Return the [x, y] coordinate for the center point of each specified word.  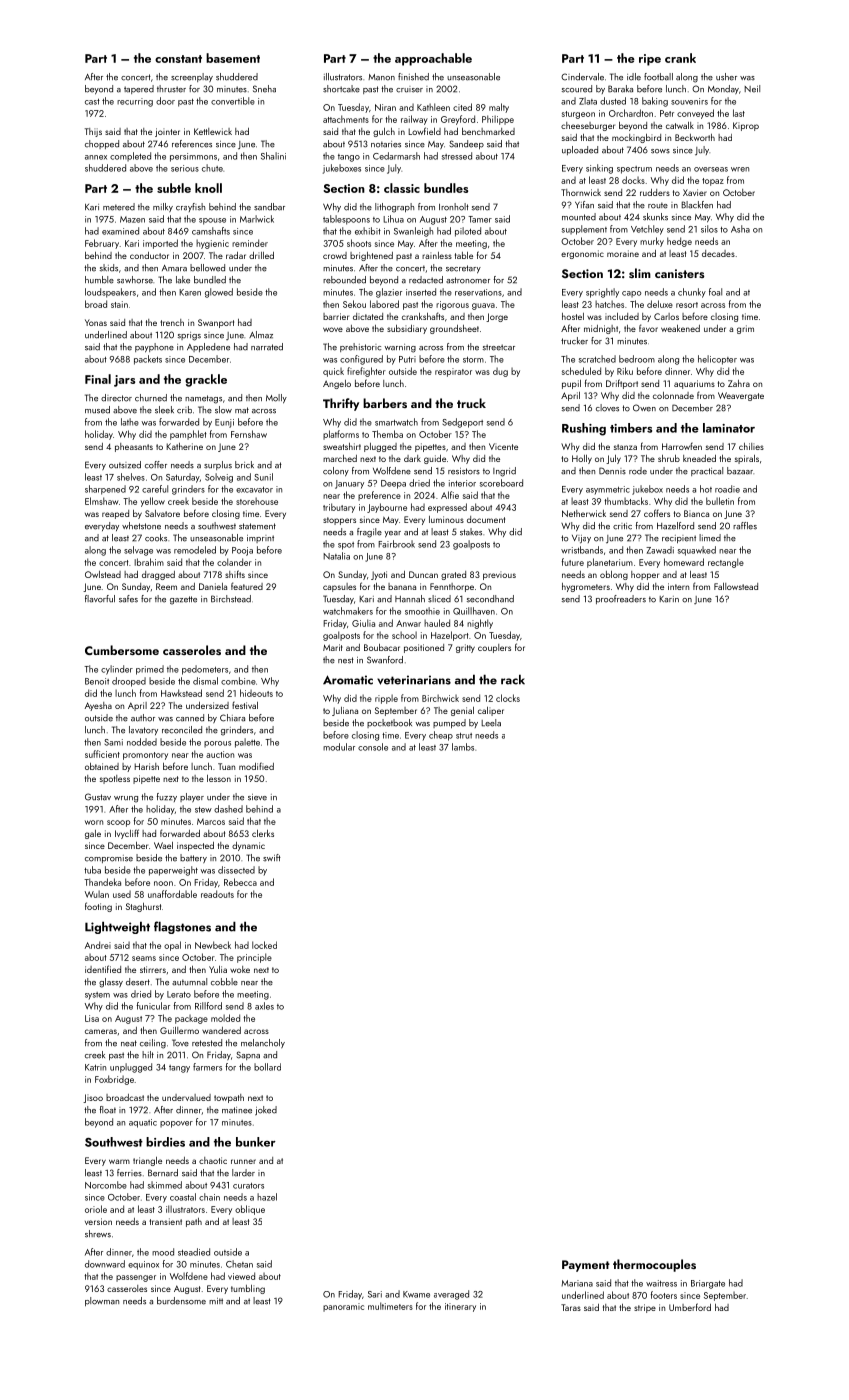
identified [103, 969]
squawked [697, 551]
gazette [183, 600]
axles [264, 1006]
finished [413, 77]
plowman [102, 1301]
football [658, 77]
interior [462, 483]
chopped [102, 144]
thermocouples [654, 1265]
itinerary [460, 1307]
